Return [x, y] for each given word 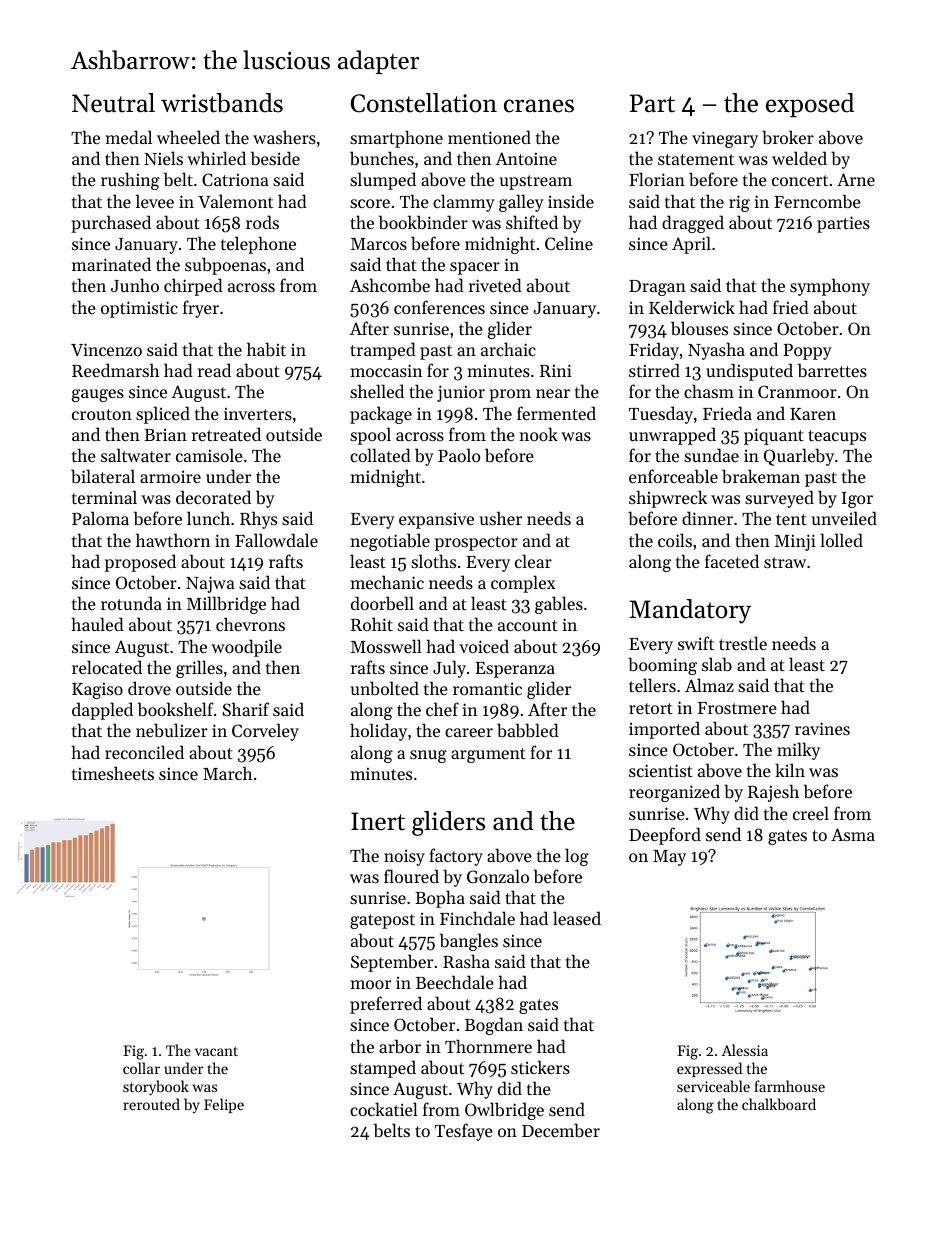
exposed [810, 105]
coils [675, 540]
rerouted [151, 1104]
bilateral [103, 476]
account [528, 625]
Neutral [113, 103]
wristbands [222, 103]
